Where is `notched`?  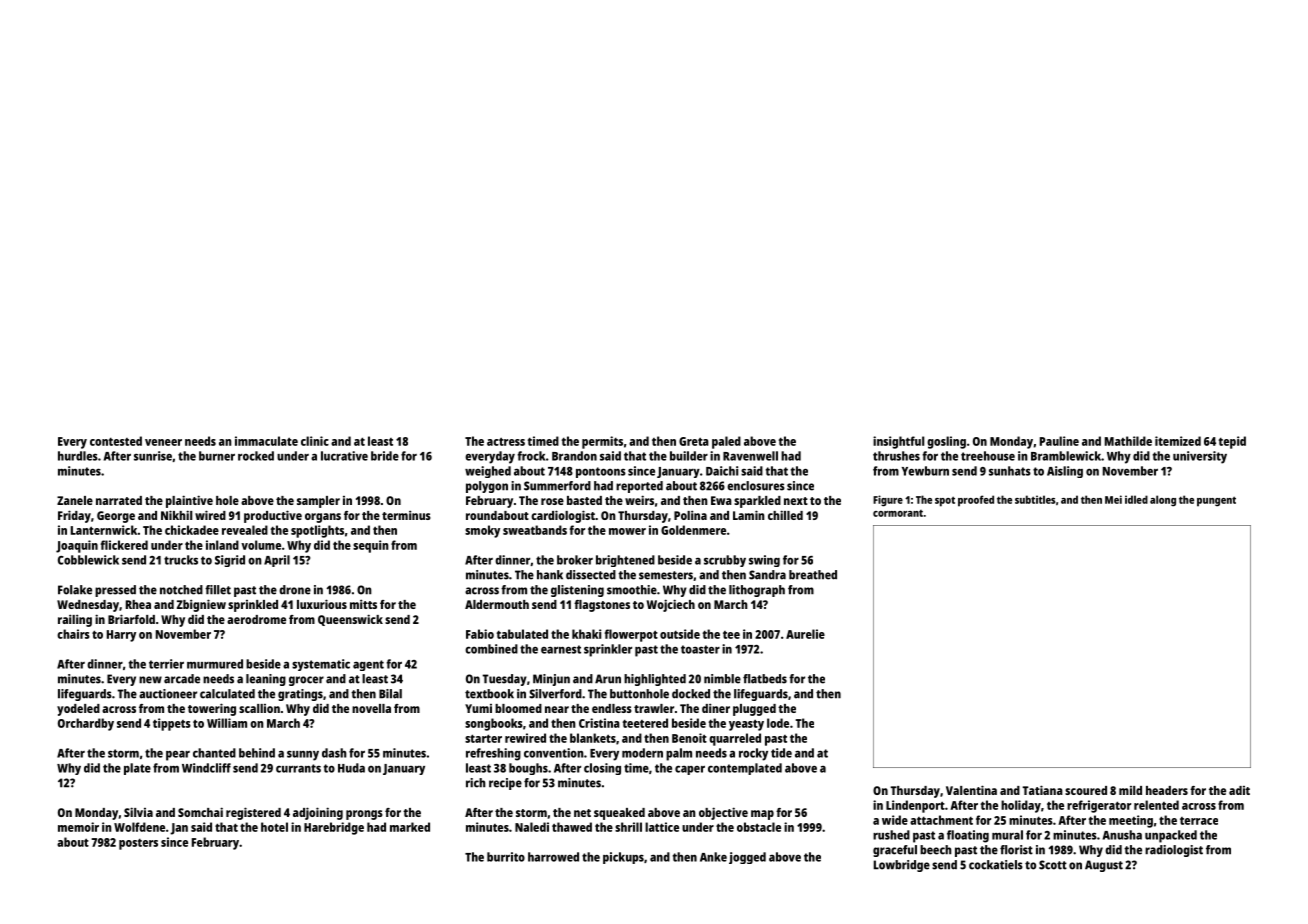 notched is located at coordinates (181, 590).
